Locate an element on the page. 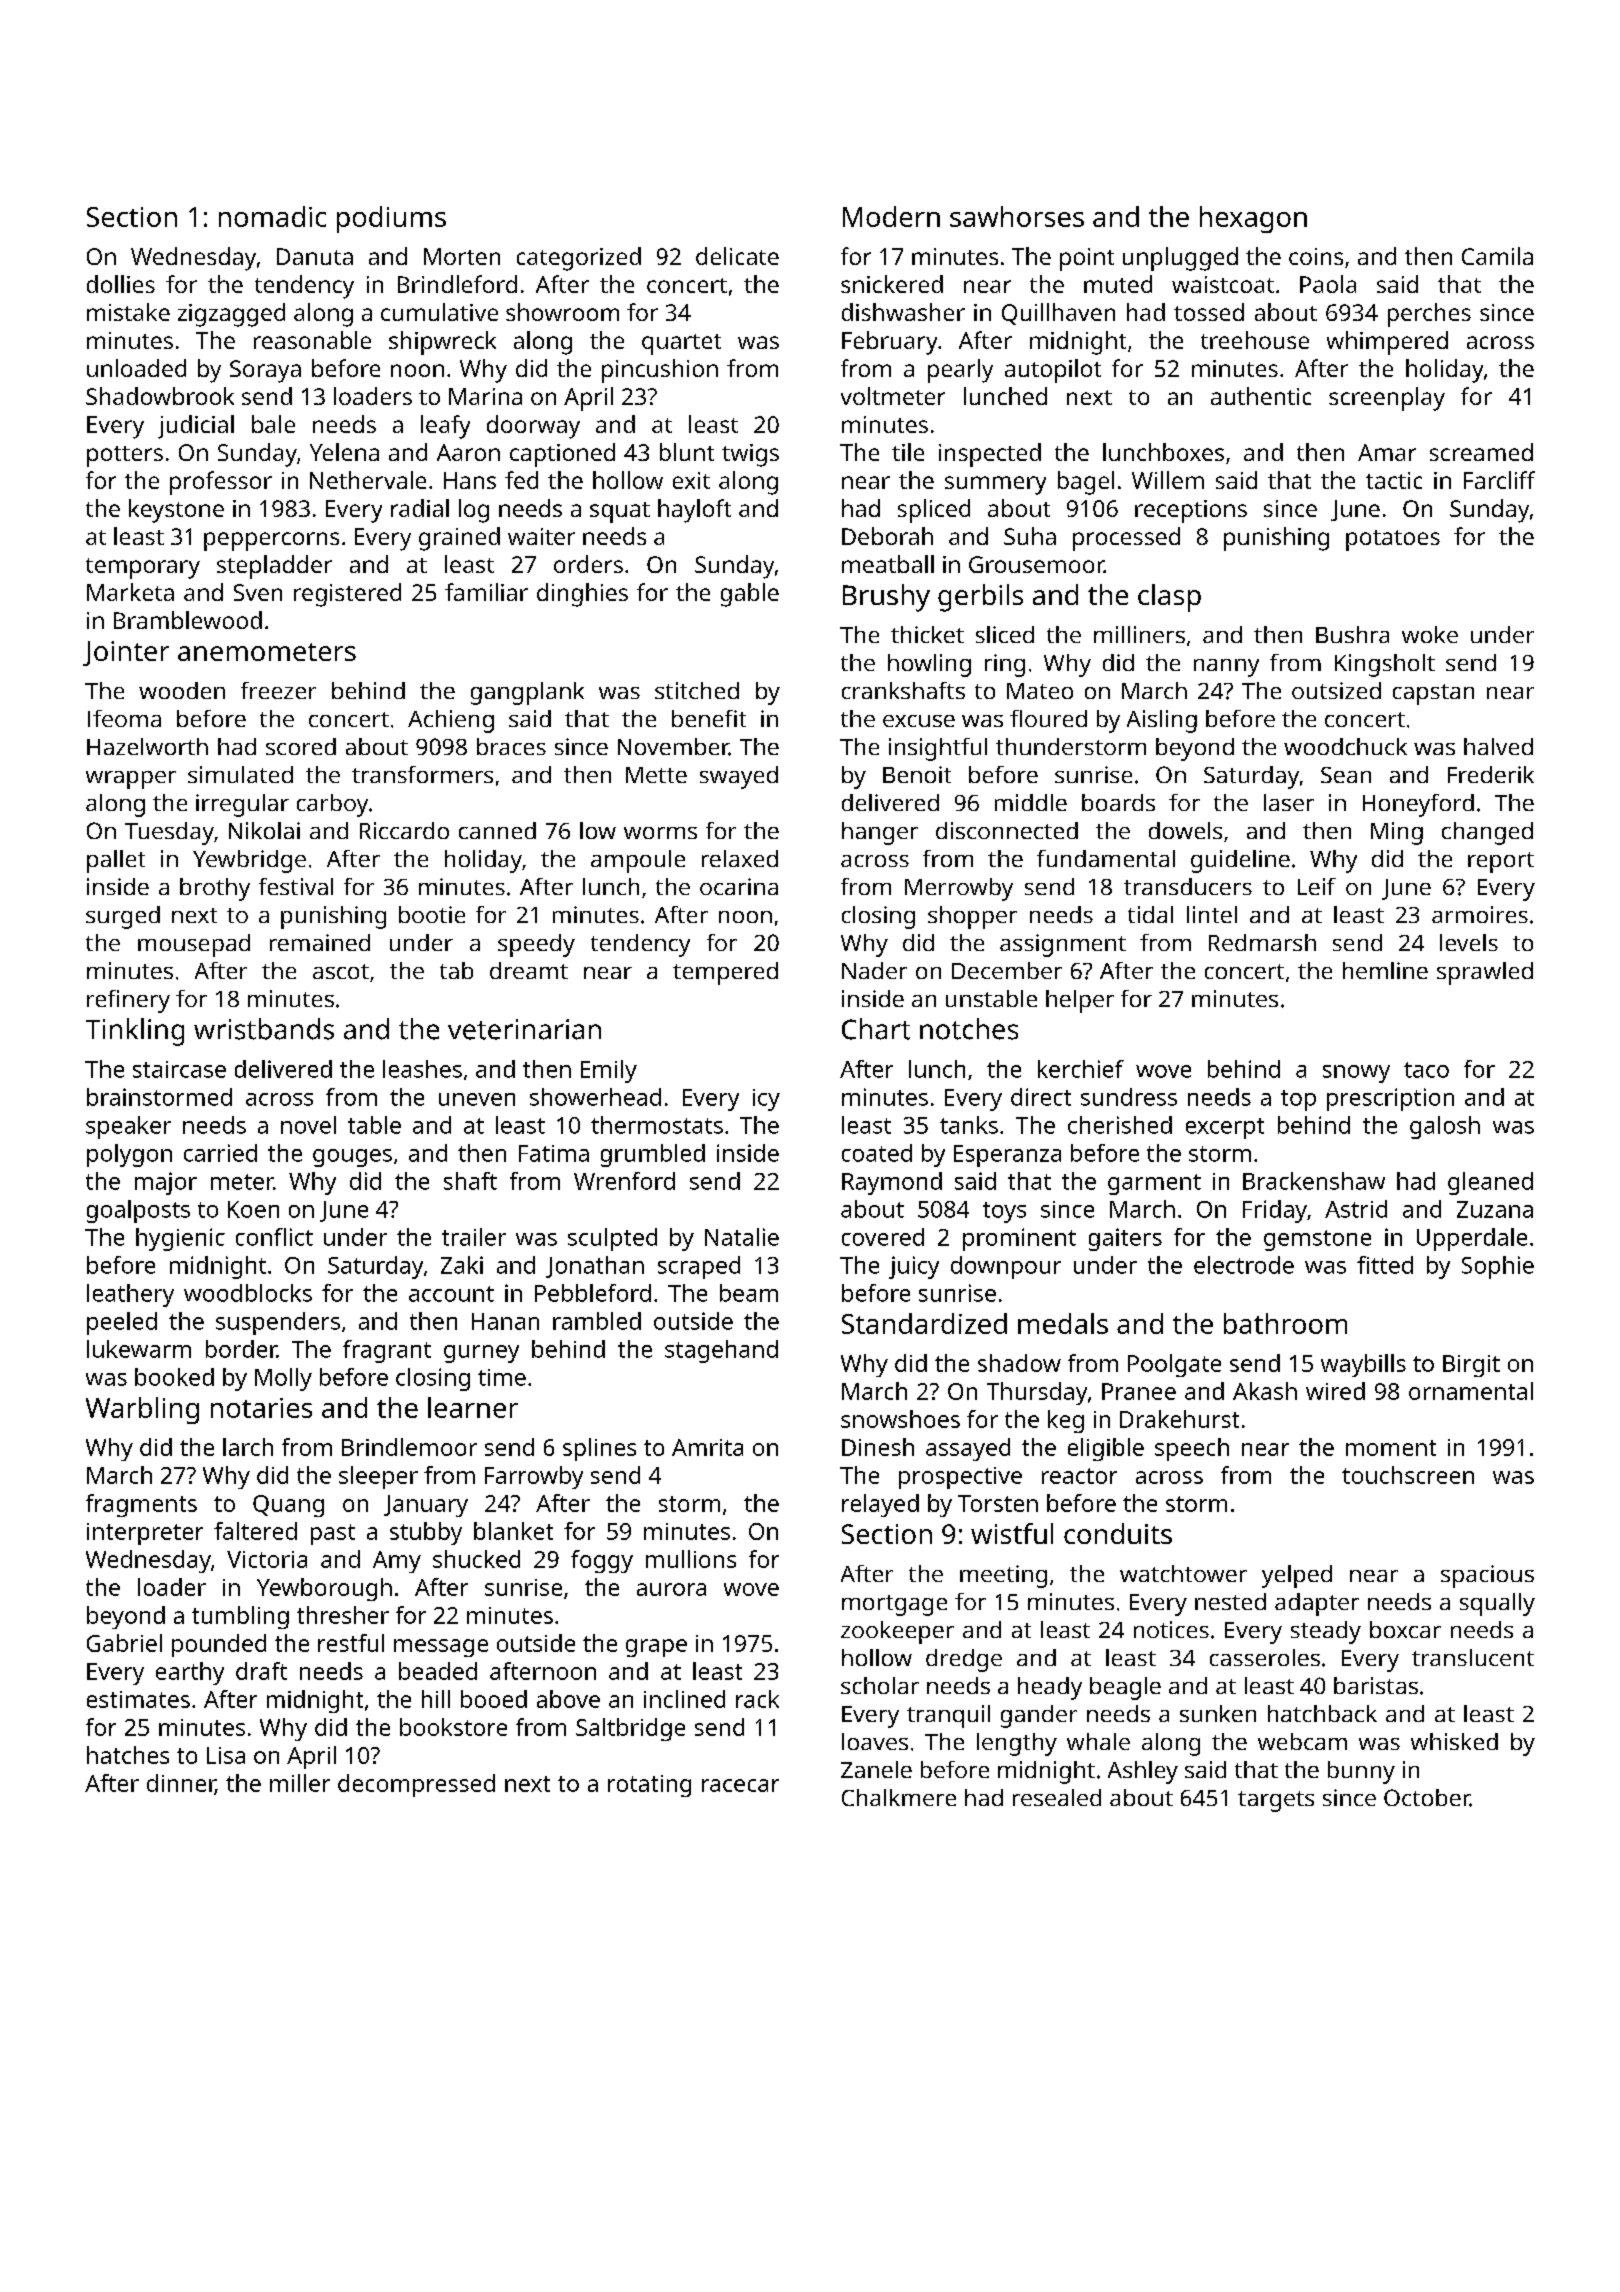 The image size is (1620, 2292). nomadic is located at coordinates (272, 216).
